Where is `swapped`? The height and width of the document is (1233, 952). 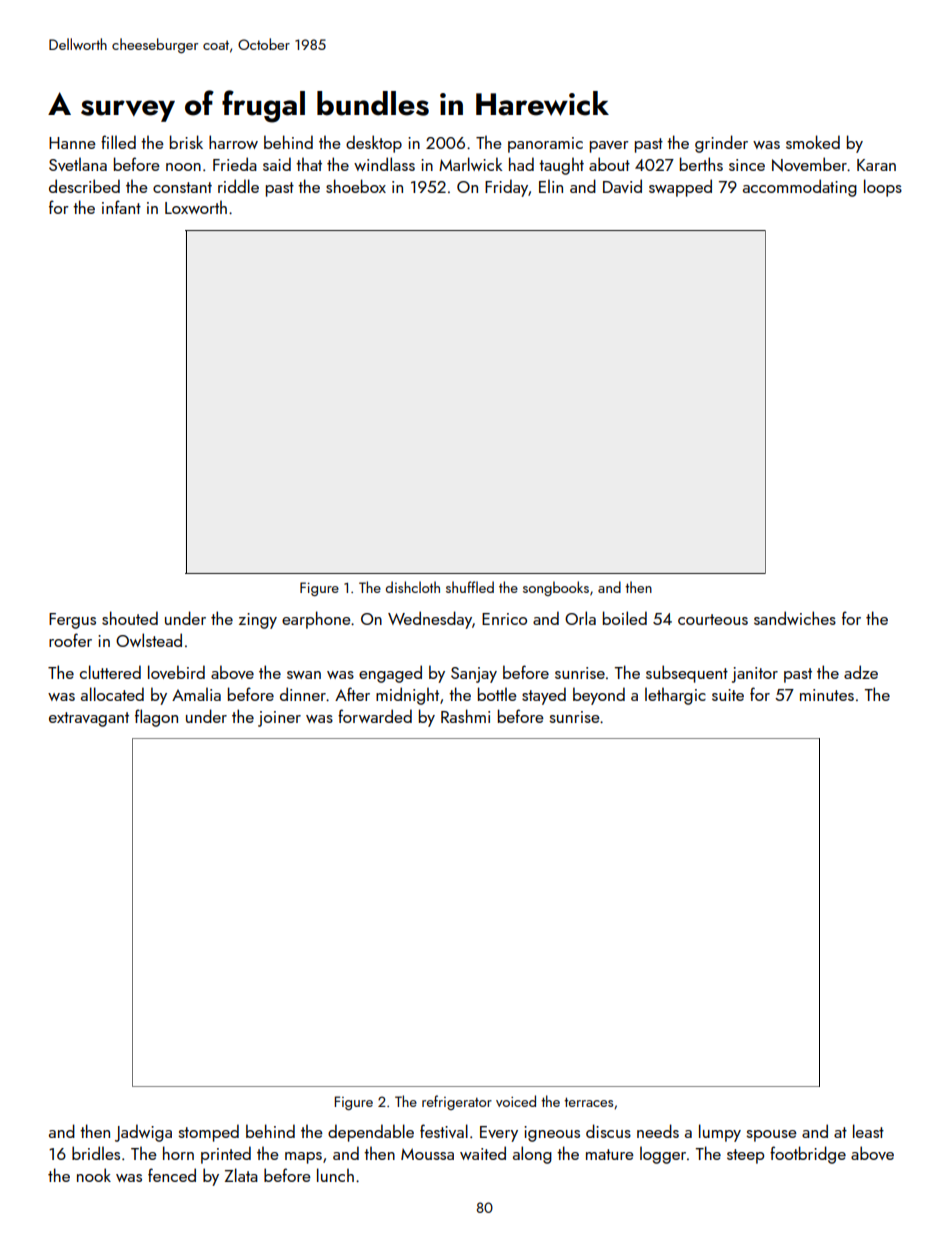 swapped is located at coordinates (680, 188).
